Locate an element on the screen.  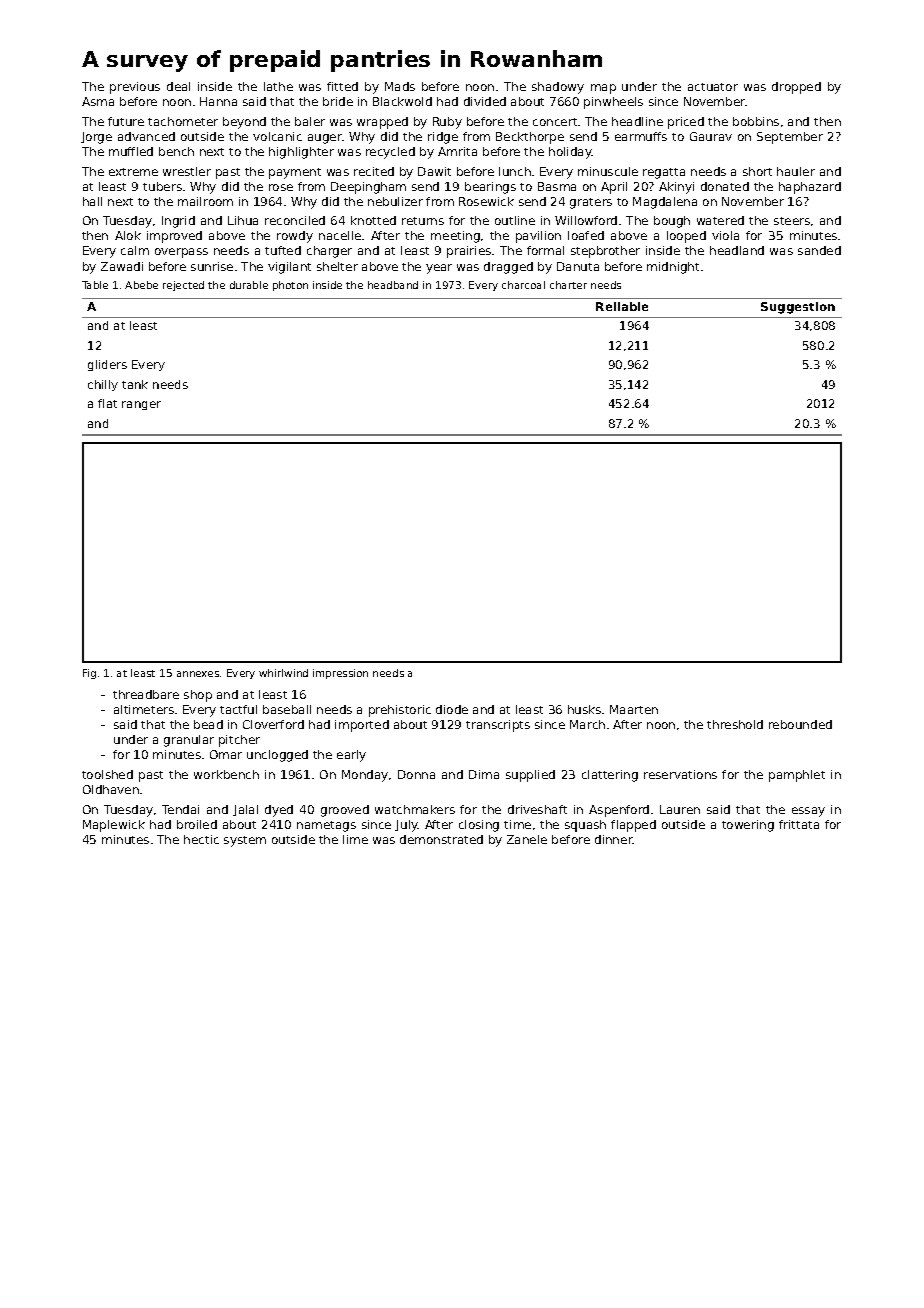
demonstrated is located at coordinates (441, 839).
